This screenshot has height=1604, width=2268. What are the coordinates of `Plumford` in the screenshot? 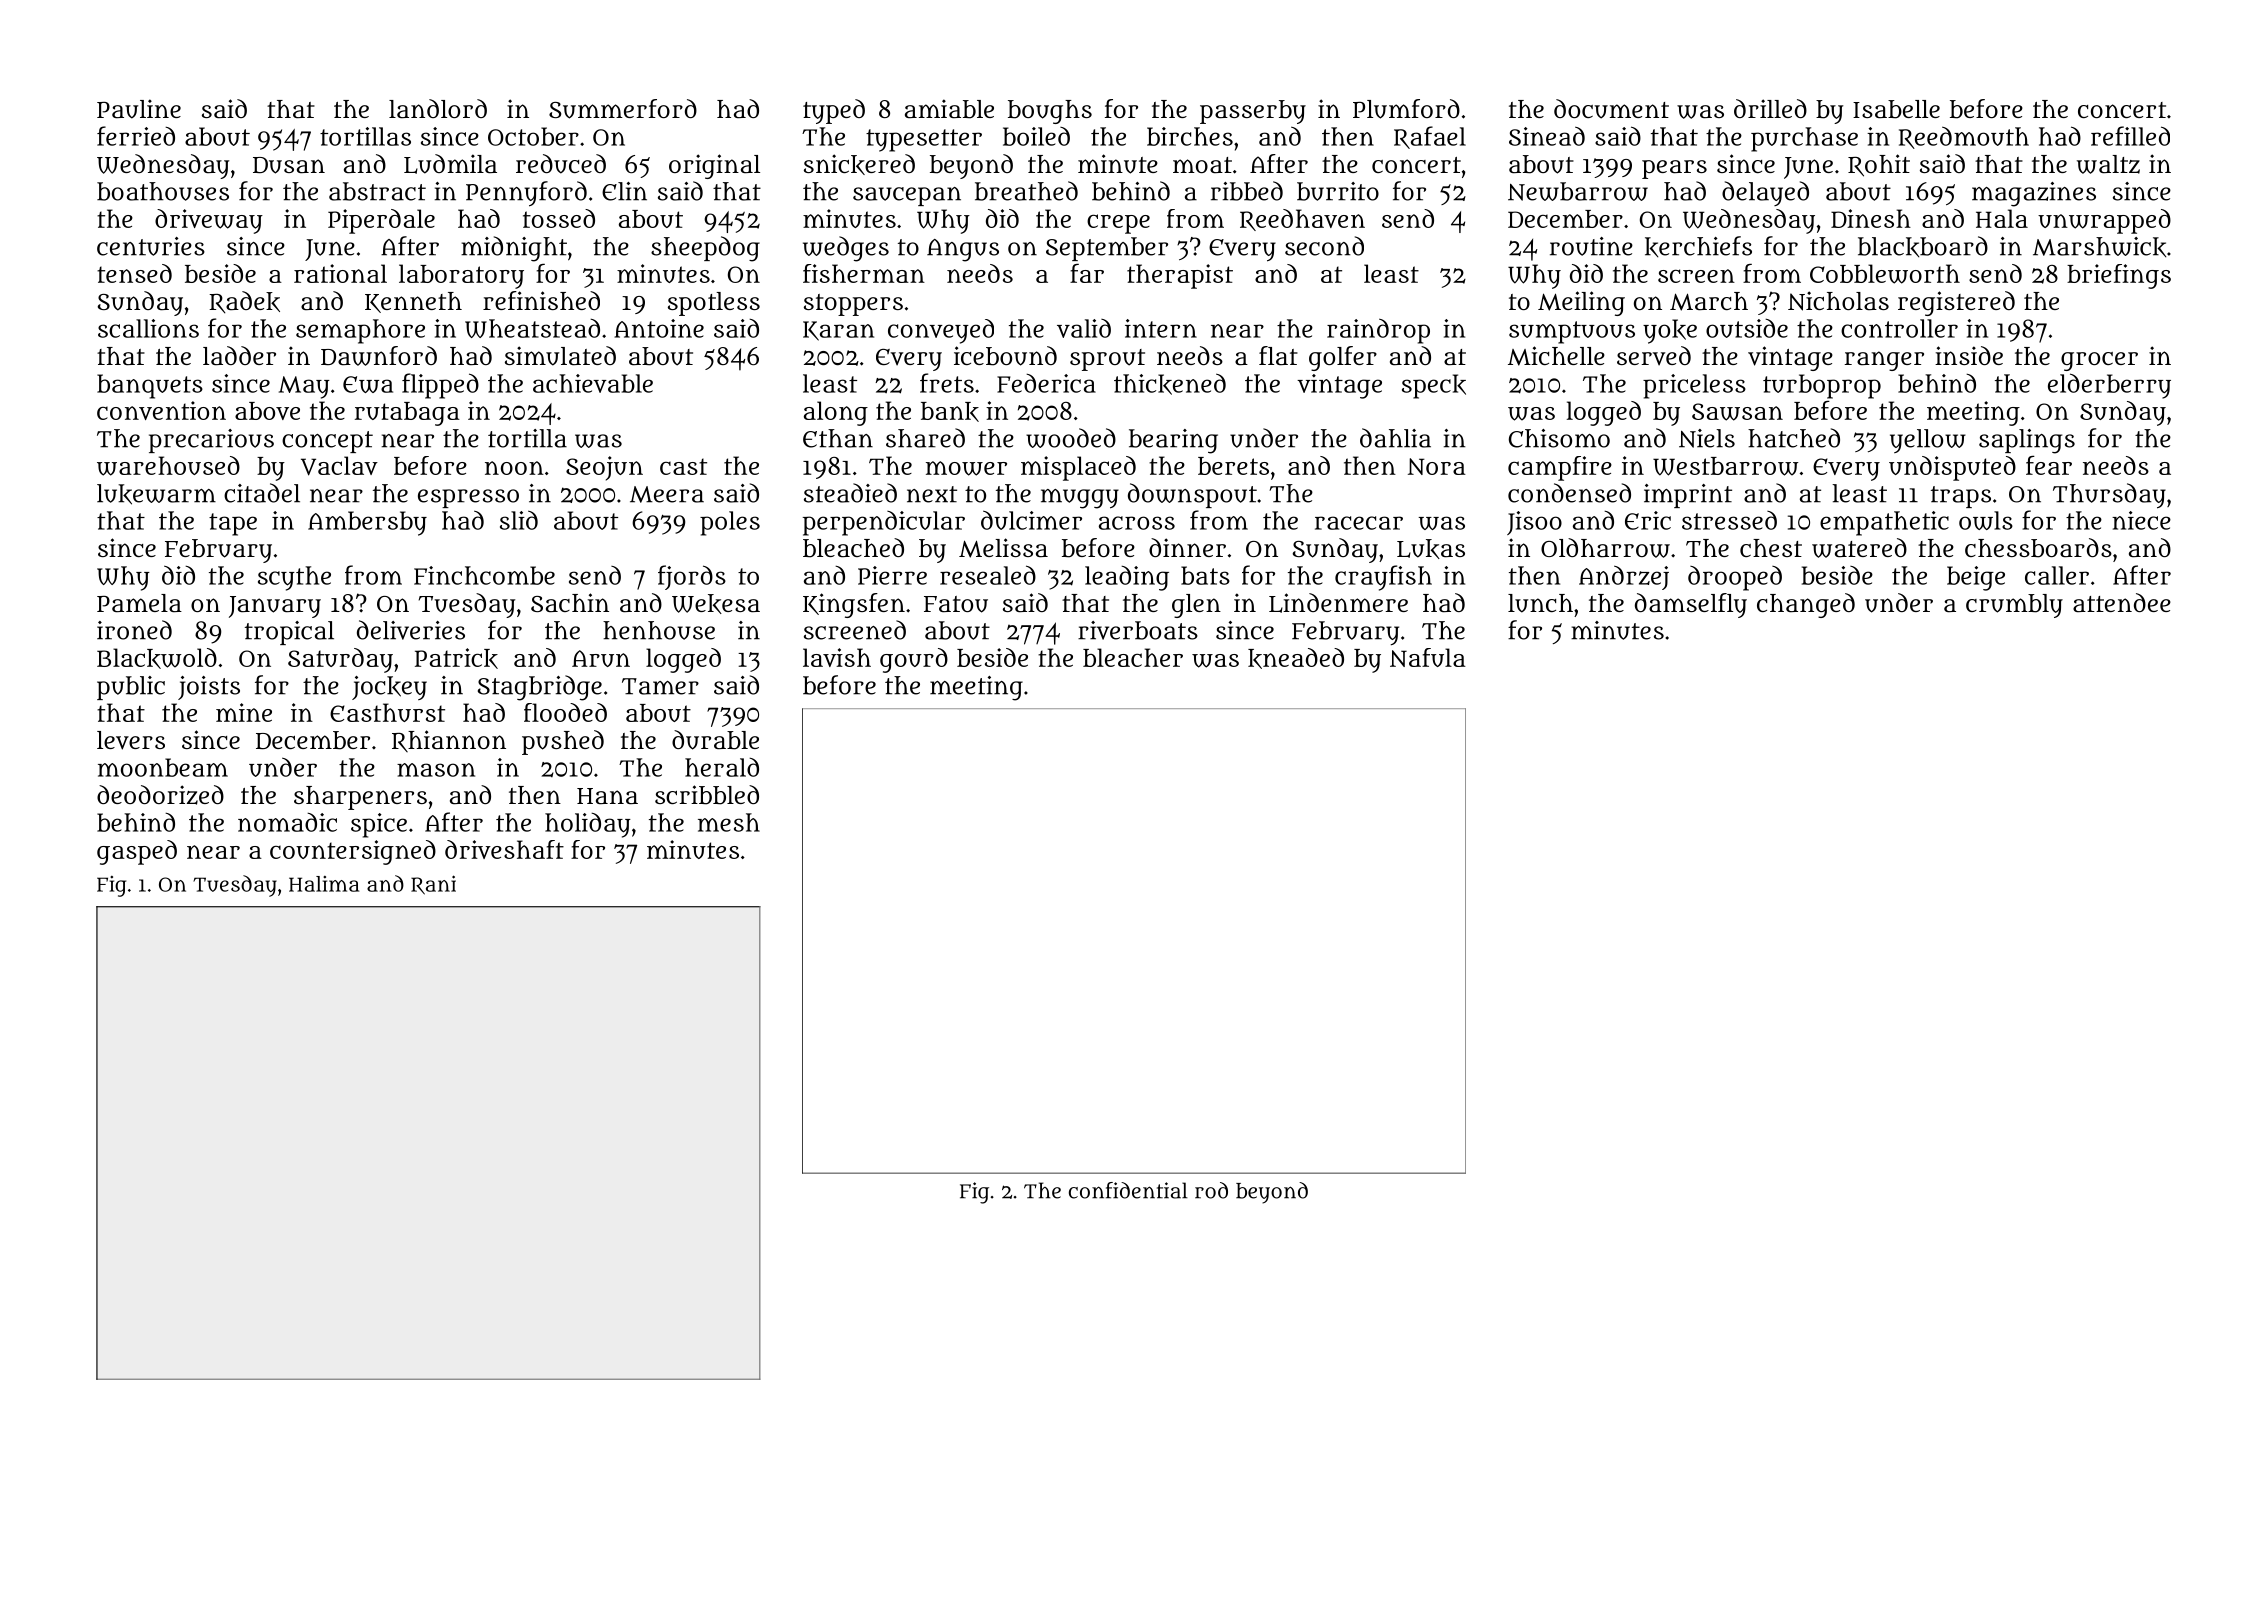 It's located at (1406, 109).
